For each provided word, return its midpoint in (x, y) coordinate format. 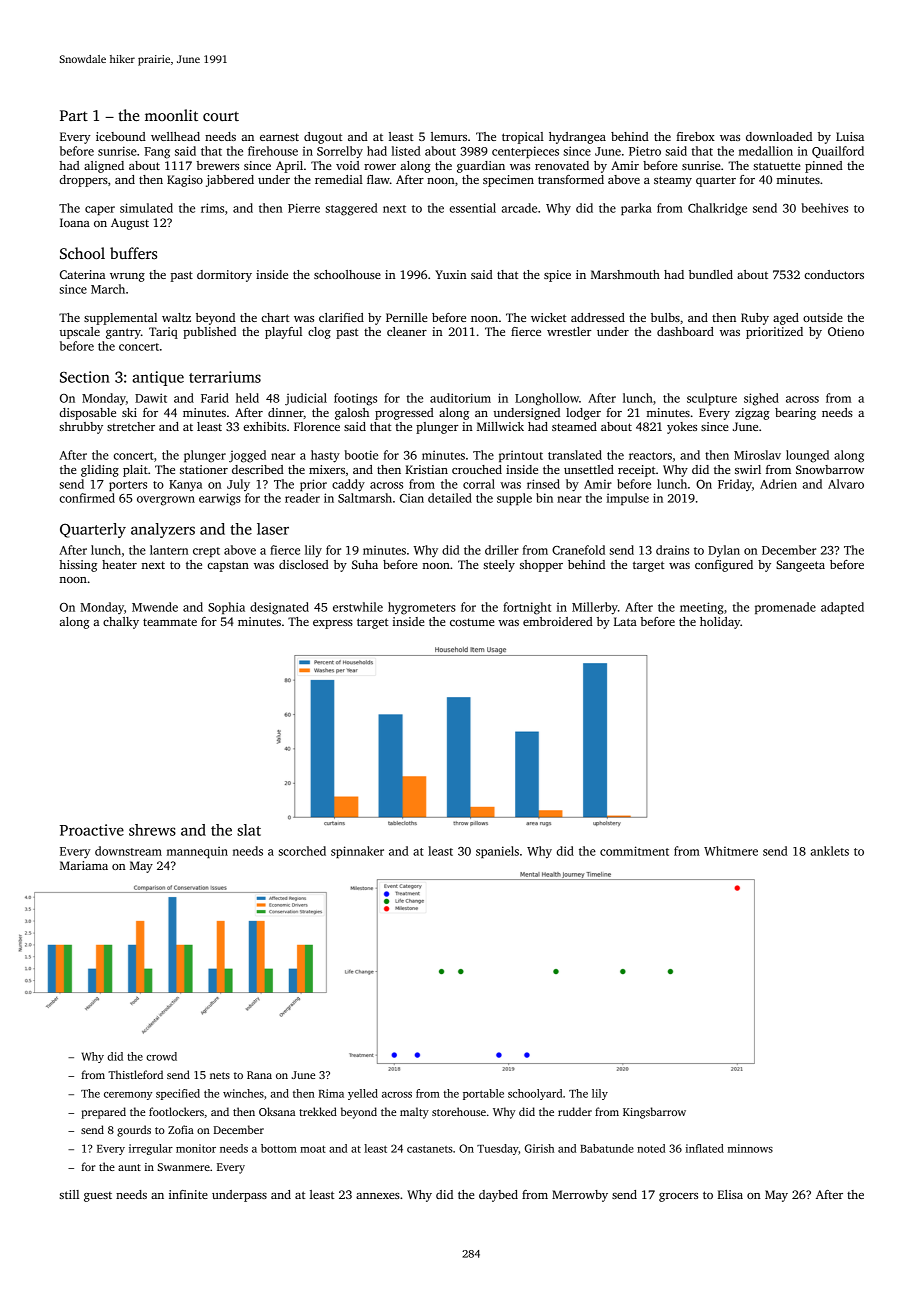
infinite (188, 1194)
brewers (217, 165)
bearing (795, 414)
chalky (121, 623)
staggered (351, 209)
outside (823, 317)
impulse (628, 499)
